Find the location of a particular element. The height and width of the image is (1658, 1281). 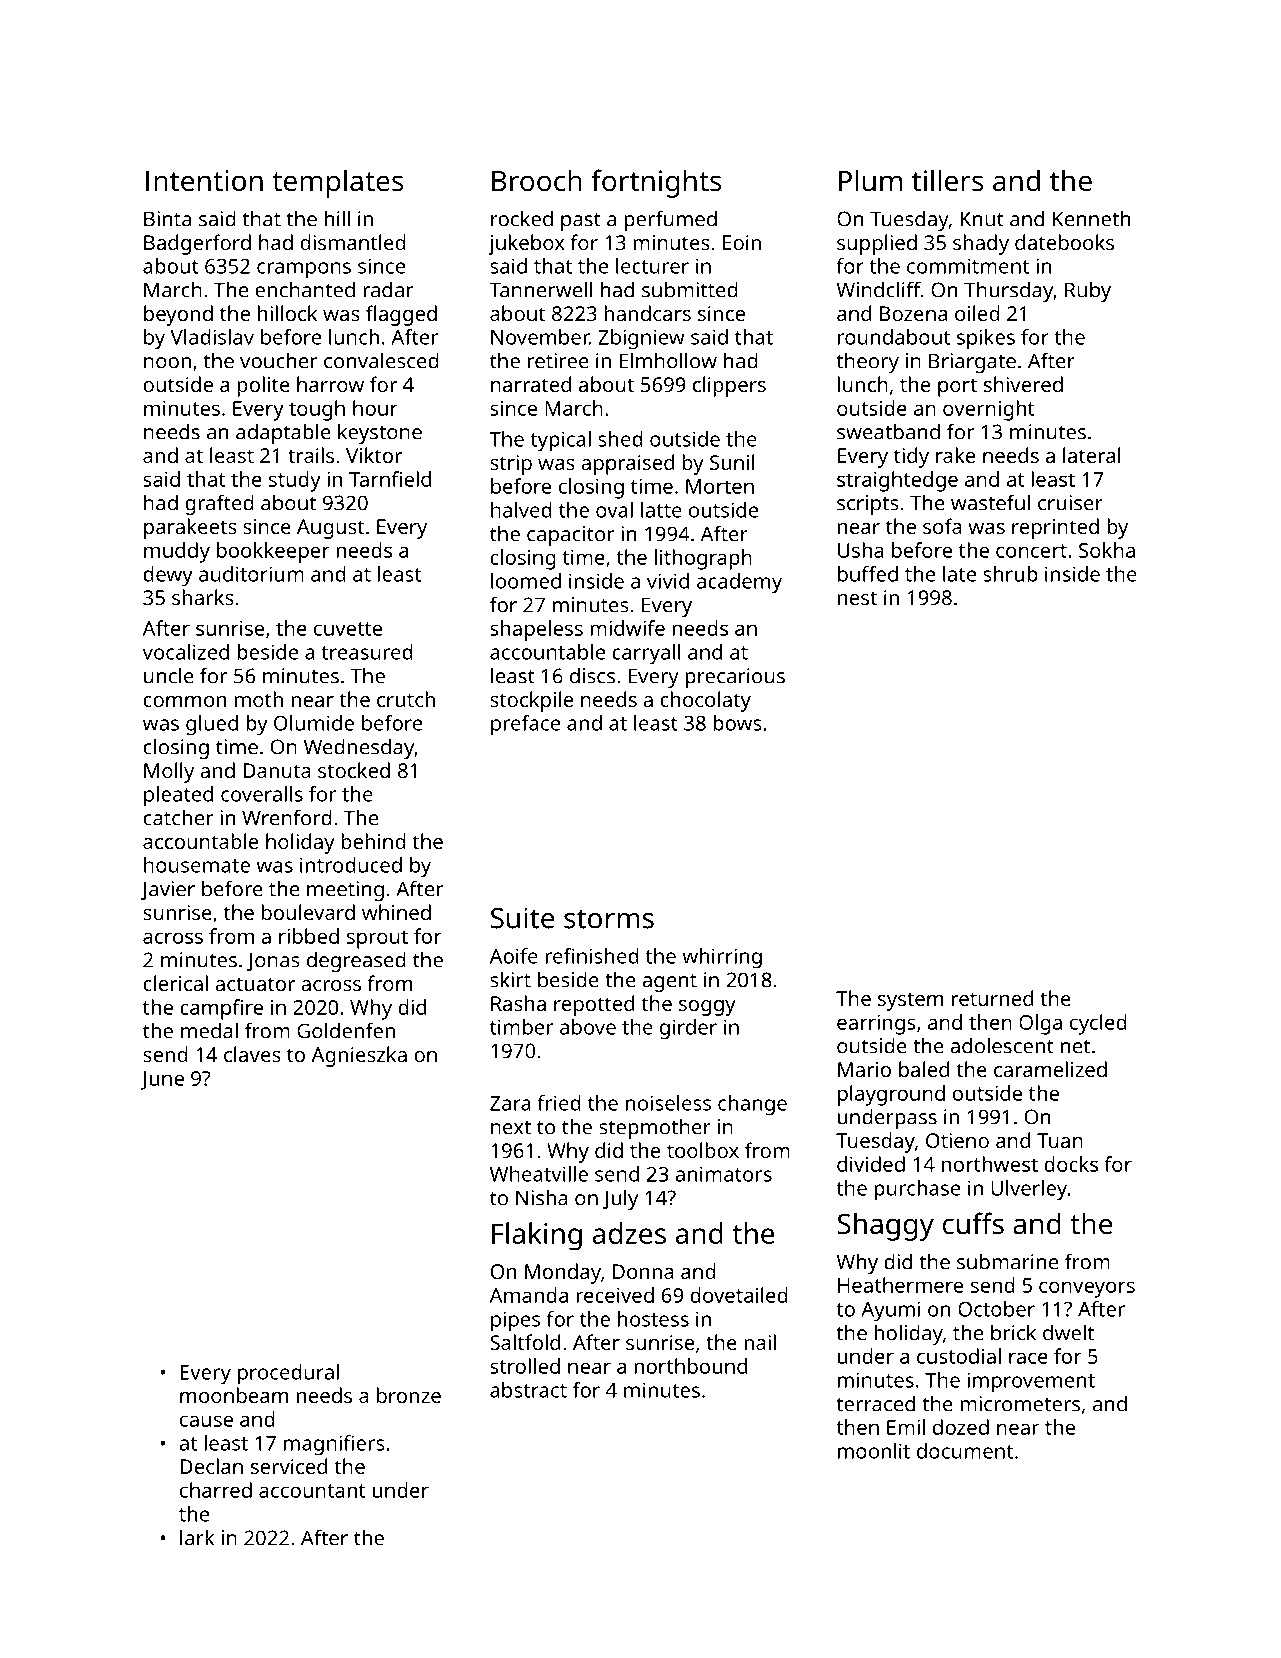

tillers is located at coordinates (947, 180).
